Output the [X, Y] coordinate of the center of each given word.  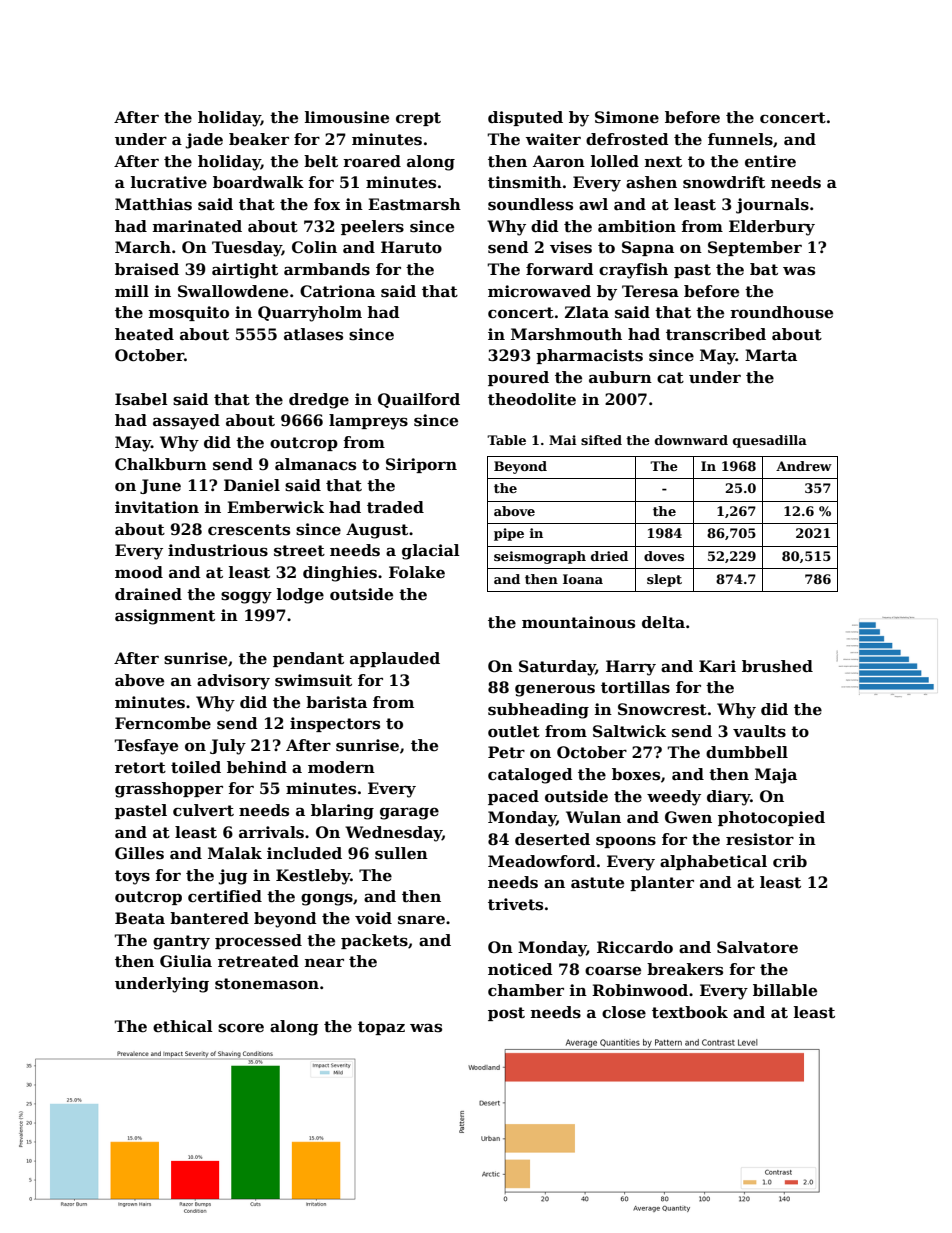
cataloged [530, 776]
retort [140, 768]
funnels [740, 139]
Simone [627, 117]
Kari [717, 666]
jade [204, 141]
